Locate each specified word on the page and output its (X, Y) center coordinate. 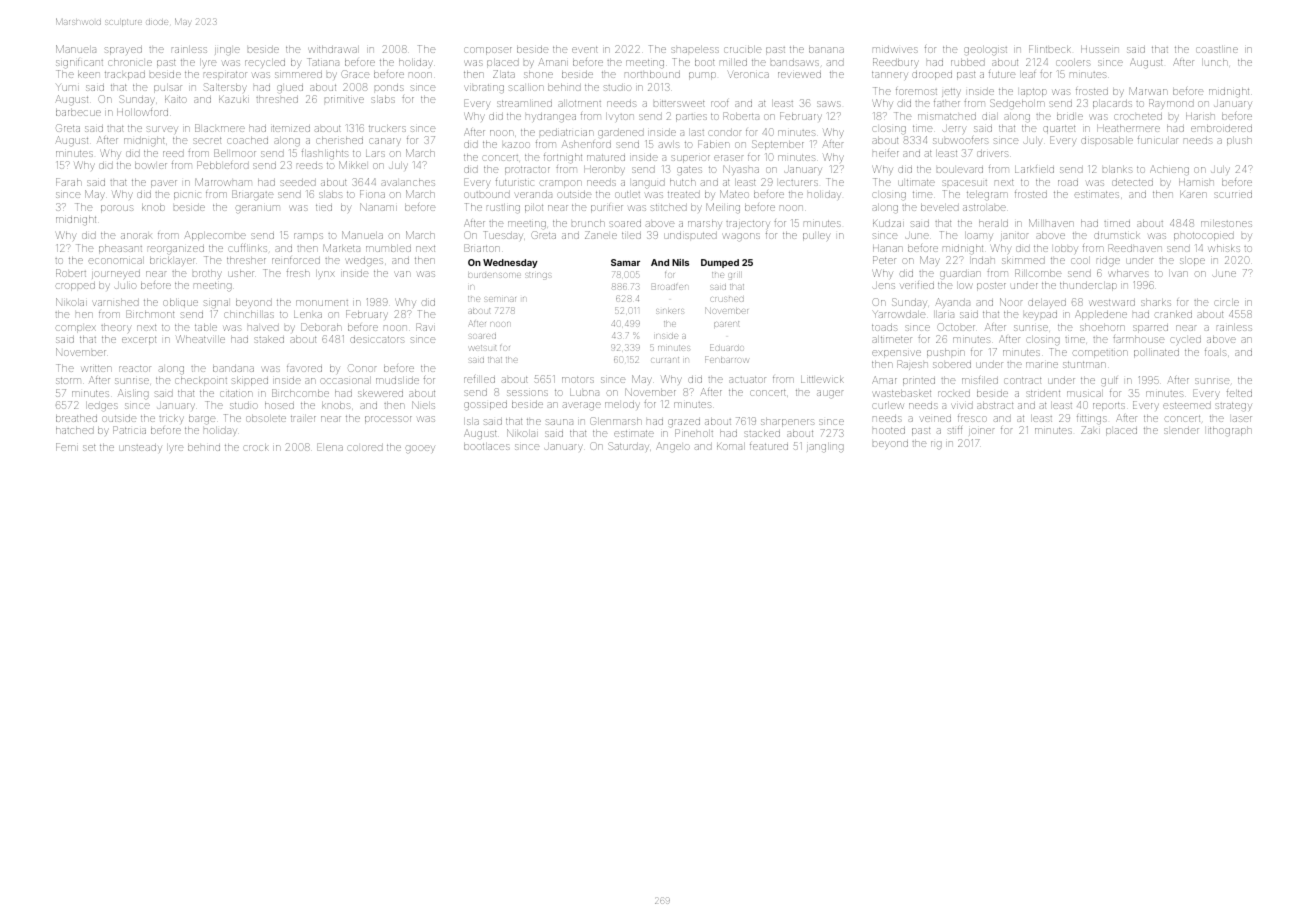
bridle (1070, 116)
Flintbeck (1050, 49)
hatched (75, 430)
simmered (298, 74)
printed (919, 382)
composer (488, 51)
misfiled (980, 380)
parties (691, 118)
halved (263, 327)
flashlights (325, 154)
